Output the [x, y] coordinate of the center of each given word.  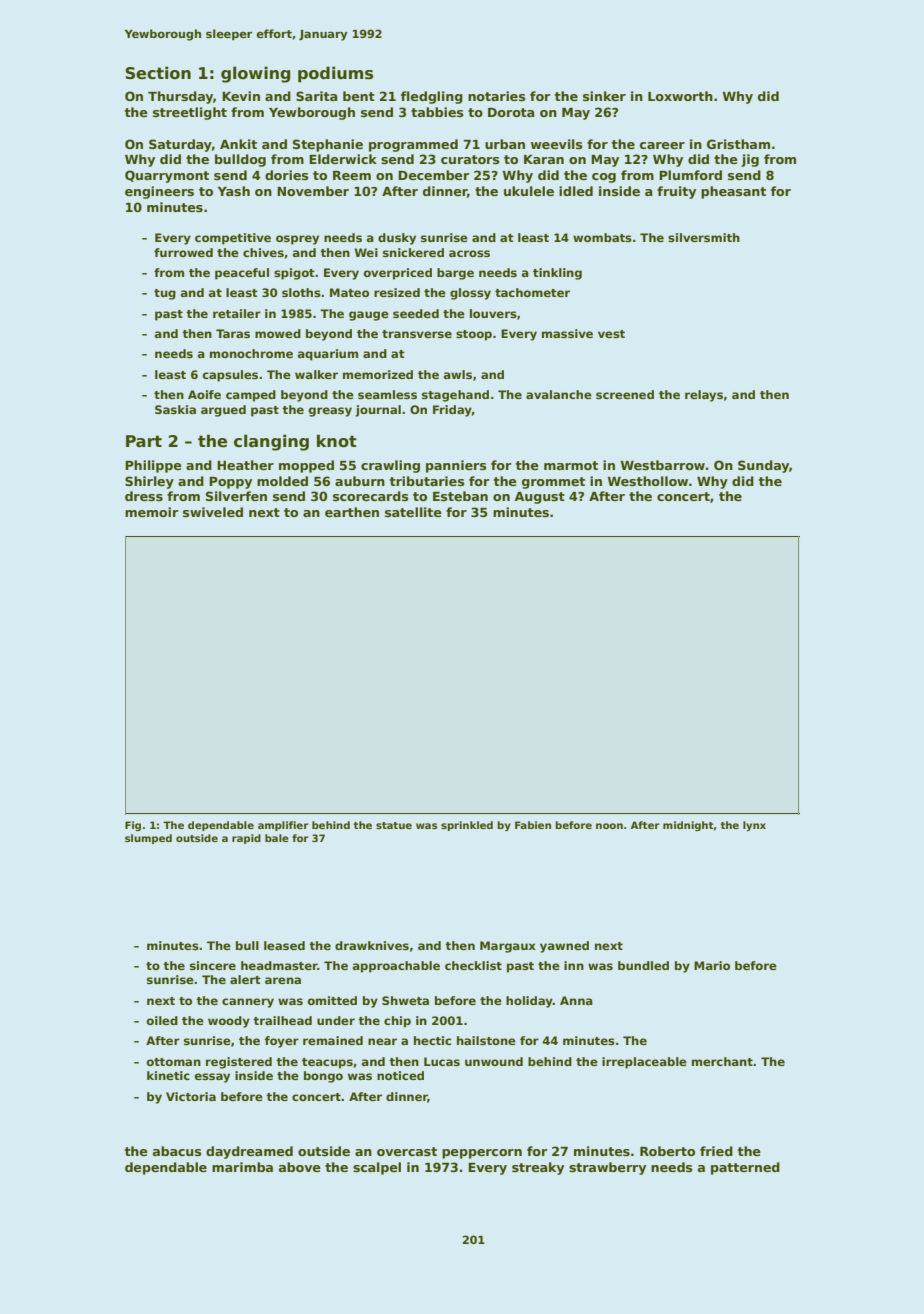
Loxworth [680, 96]
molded [282, 481]
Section [158, 73]
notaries [496, 96]
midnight [688, 826]
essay [212, 1078]
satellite [413, 512]
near [382, 1041]
